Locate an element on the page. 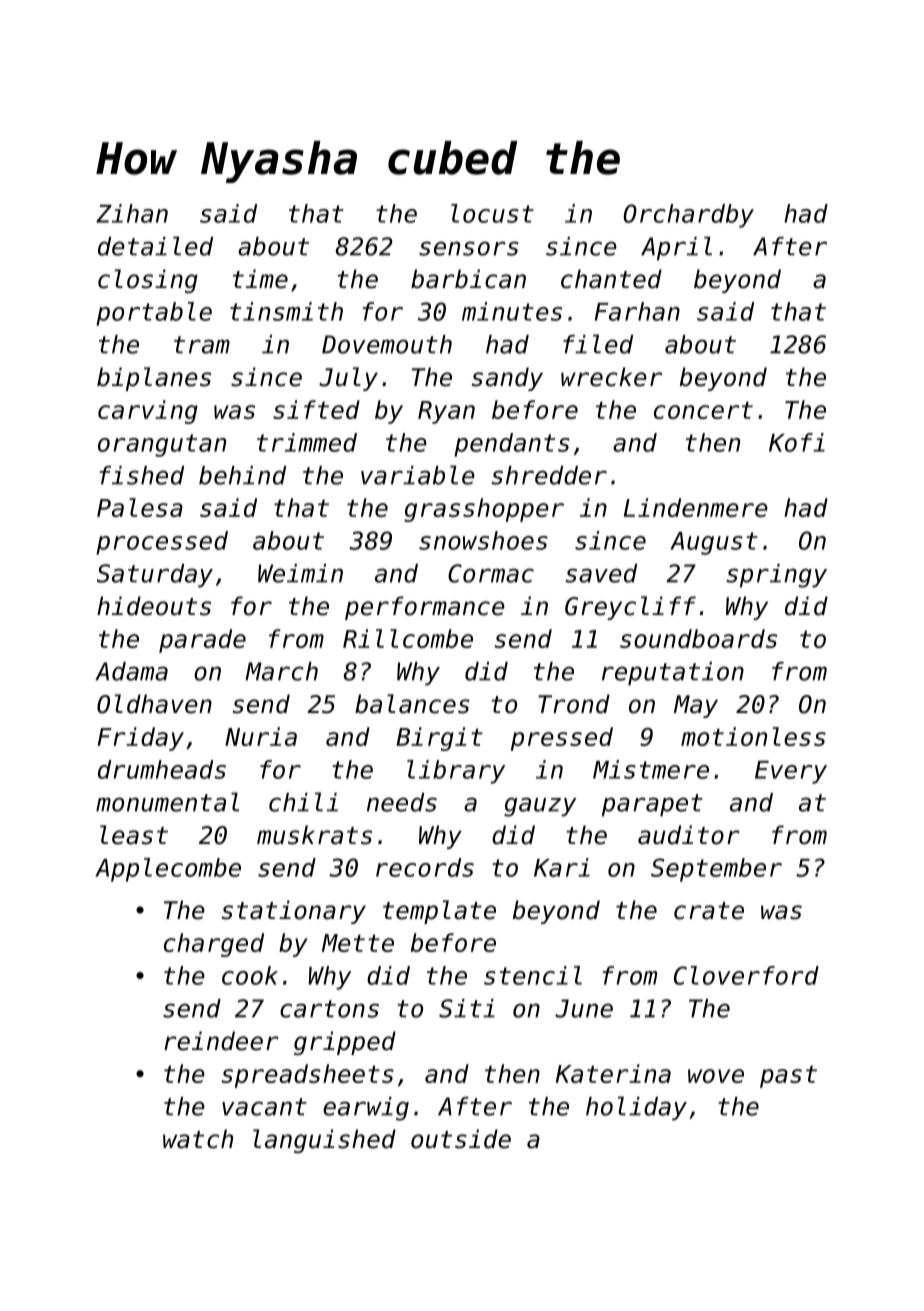 The width and height of the page is (924, 1311). reindeer is located at coordinates (221, 1041).
